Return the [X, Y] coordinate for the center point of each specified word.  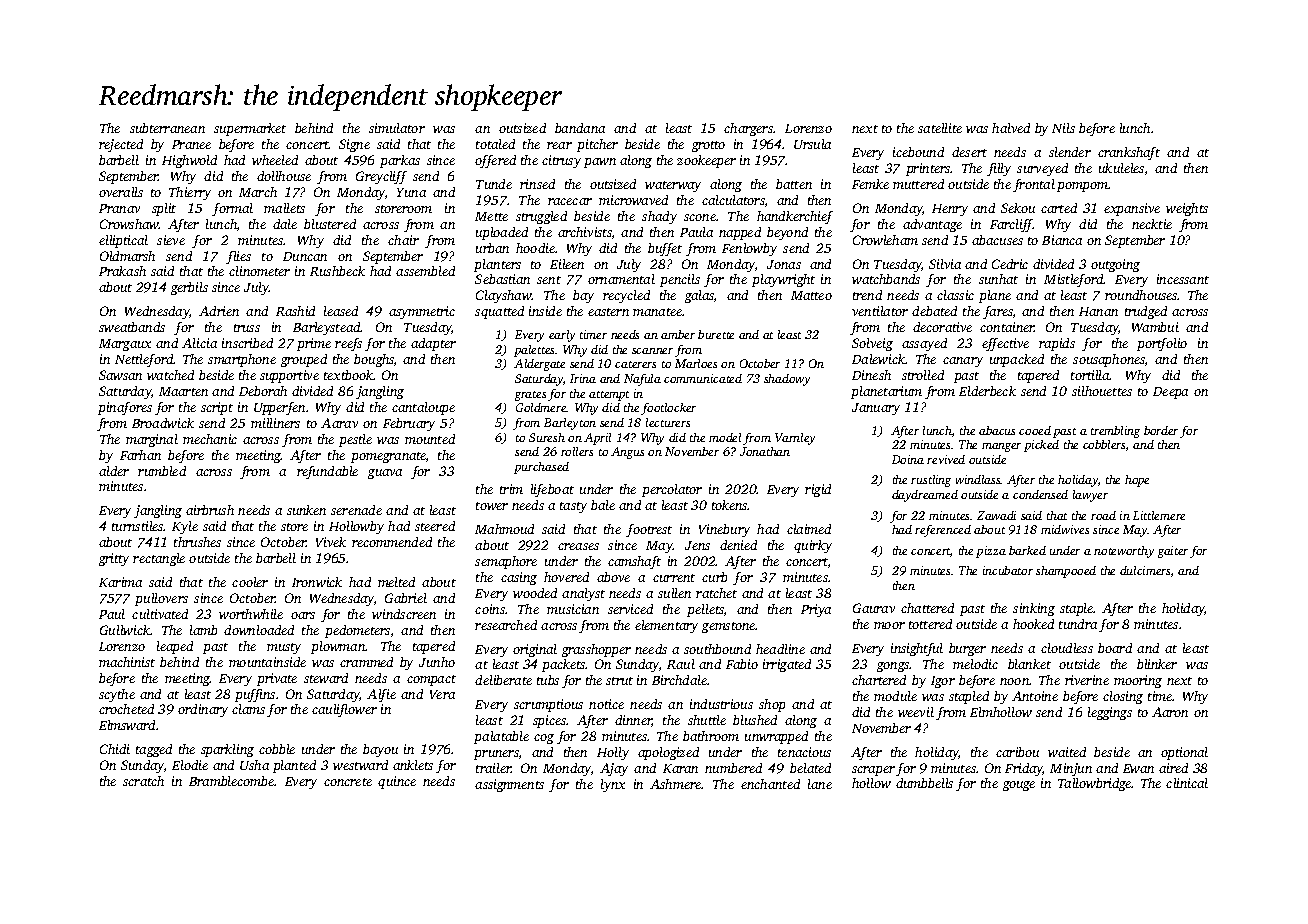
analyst [583, 594]
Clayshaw [504, 296]
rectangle [159, 559]
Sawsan [120, 375]
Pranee [191, 144]
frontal [1034, 185]
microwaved [633, 200]
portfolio [1162, 344]
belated [810, 768]
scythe [117, 695]
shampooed [1066, 572]
